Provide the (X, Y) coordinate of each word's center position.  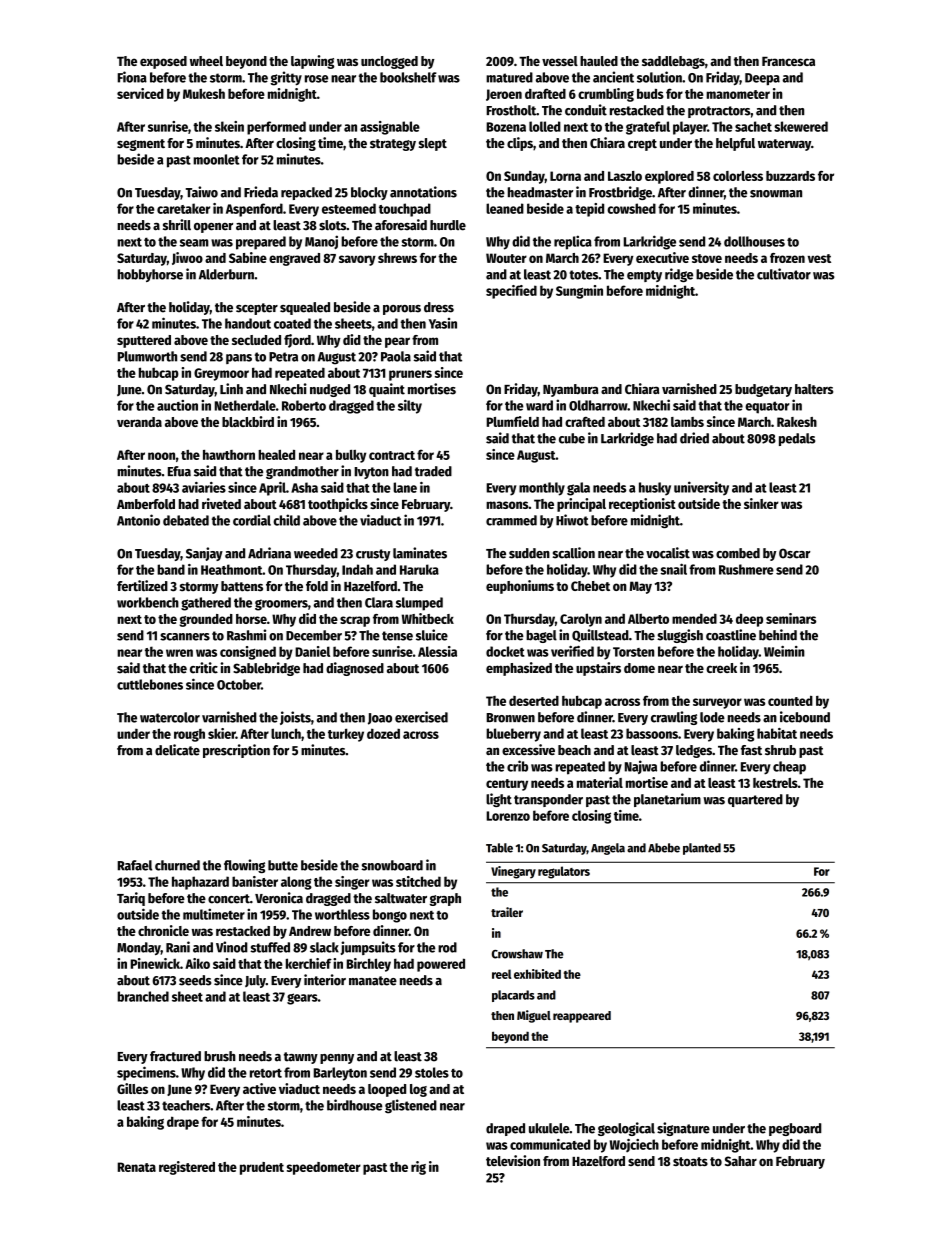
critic (204, 668)
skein (229, 126)
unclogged (389, 62)
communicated (550, 1144)
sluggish (680, 636)
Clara (379, 602)
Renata (137, 1167)
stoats (690, 1161)
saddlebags (673, 62)
